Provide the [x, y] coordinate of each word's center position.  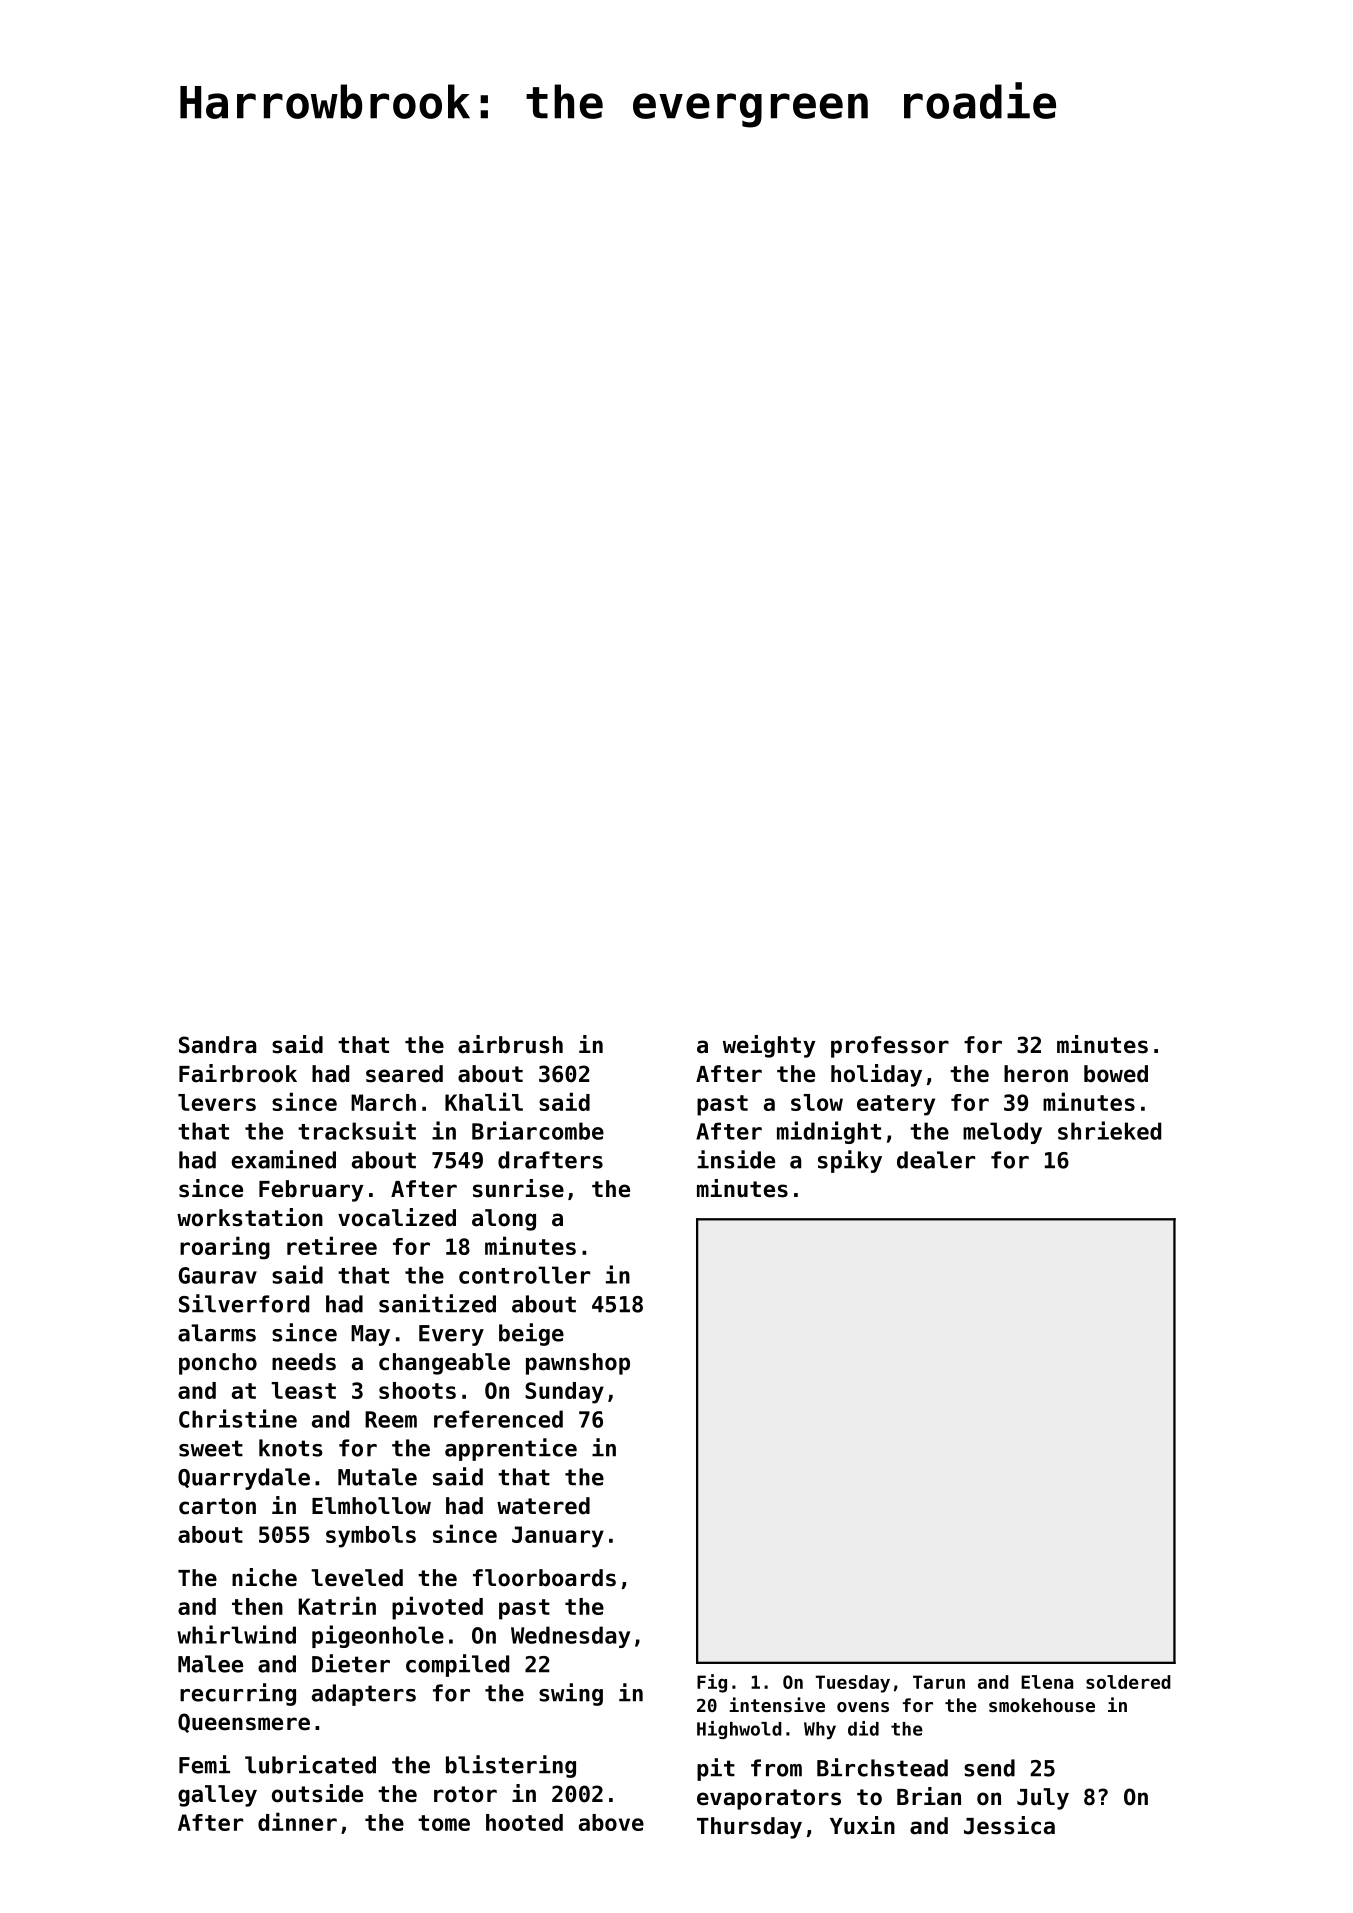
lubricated [310, 1764]
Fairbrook [238, 1073]
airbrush [510, 1044]
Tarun [939, 1682]
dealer [936, 1160]
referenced [498, 1419]
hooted [524, 1822]
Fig [712, 1683]
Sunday [564, 1393]
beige [531, 1334]
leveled [357, 1578]
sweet [211, 1448]
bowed [1116, 1074]
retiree [332, 1245]
